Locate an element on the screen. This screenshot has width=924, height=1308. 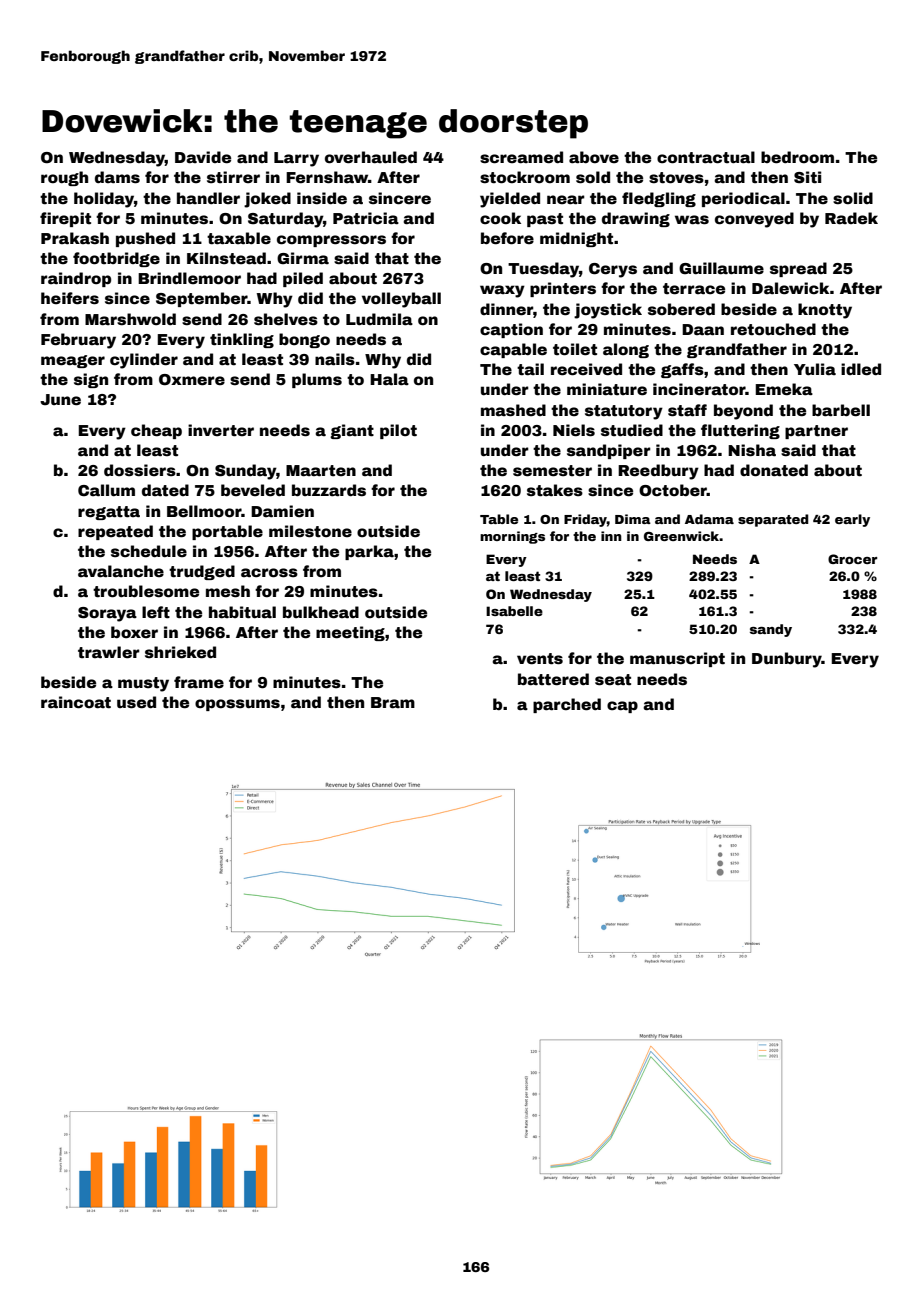
semester is located at coordinates (552, 471).
